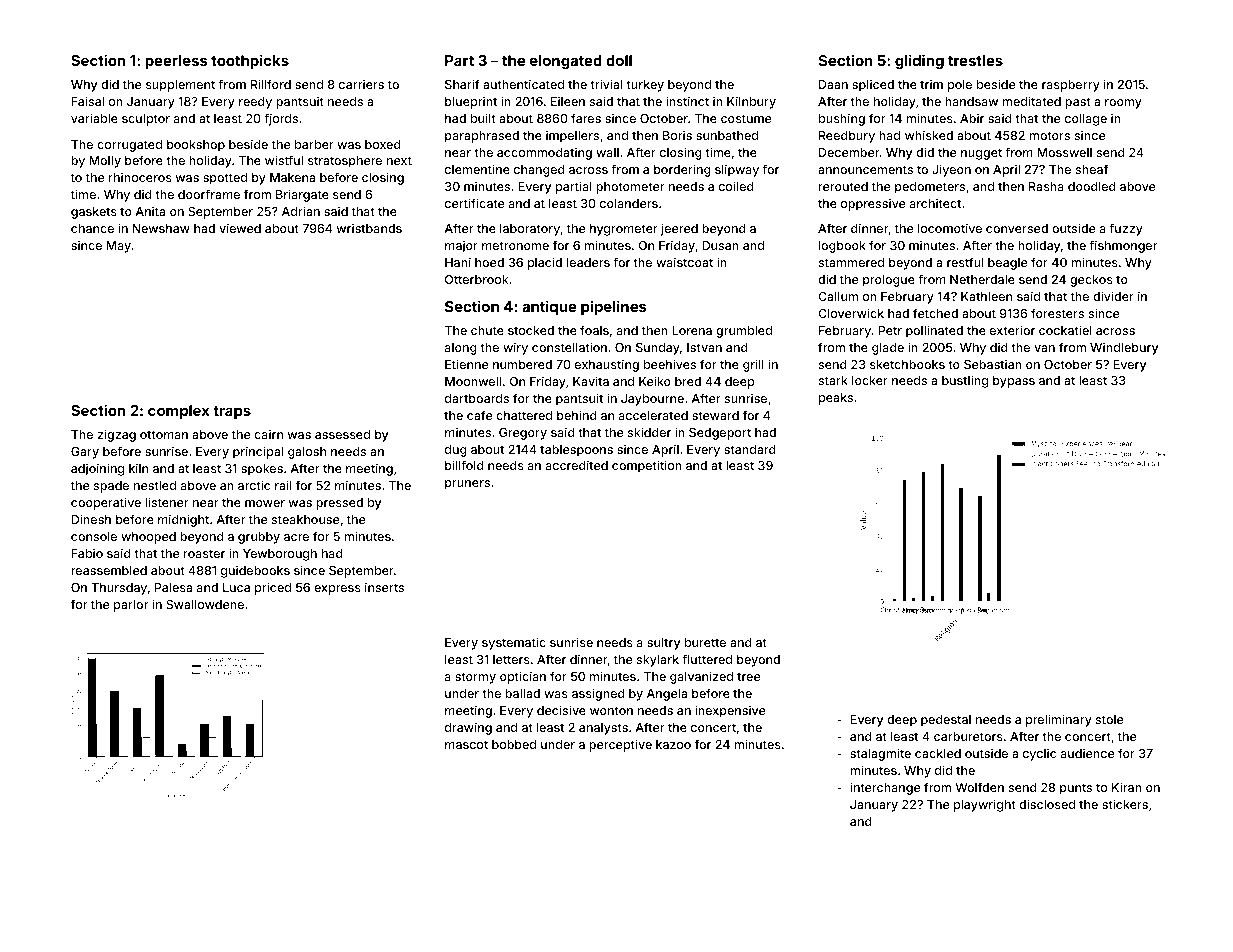 The height and width of the image is (952, 1233). I want to click on standard, so click(750, 449).
